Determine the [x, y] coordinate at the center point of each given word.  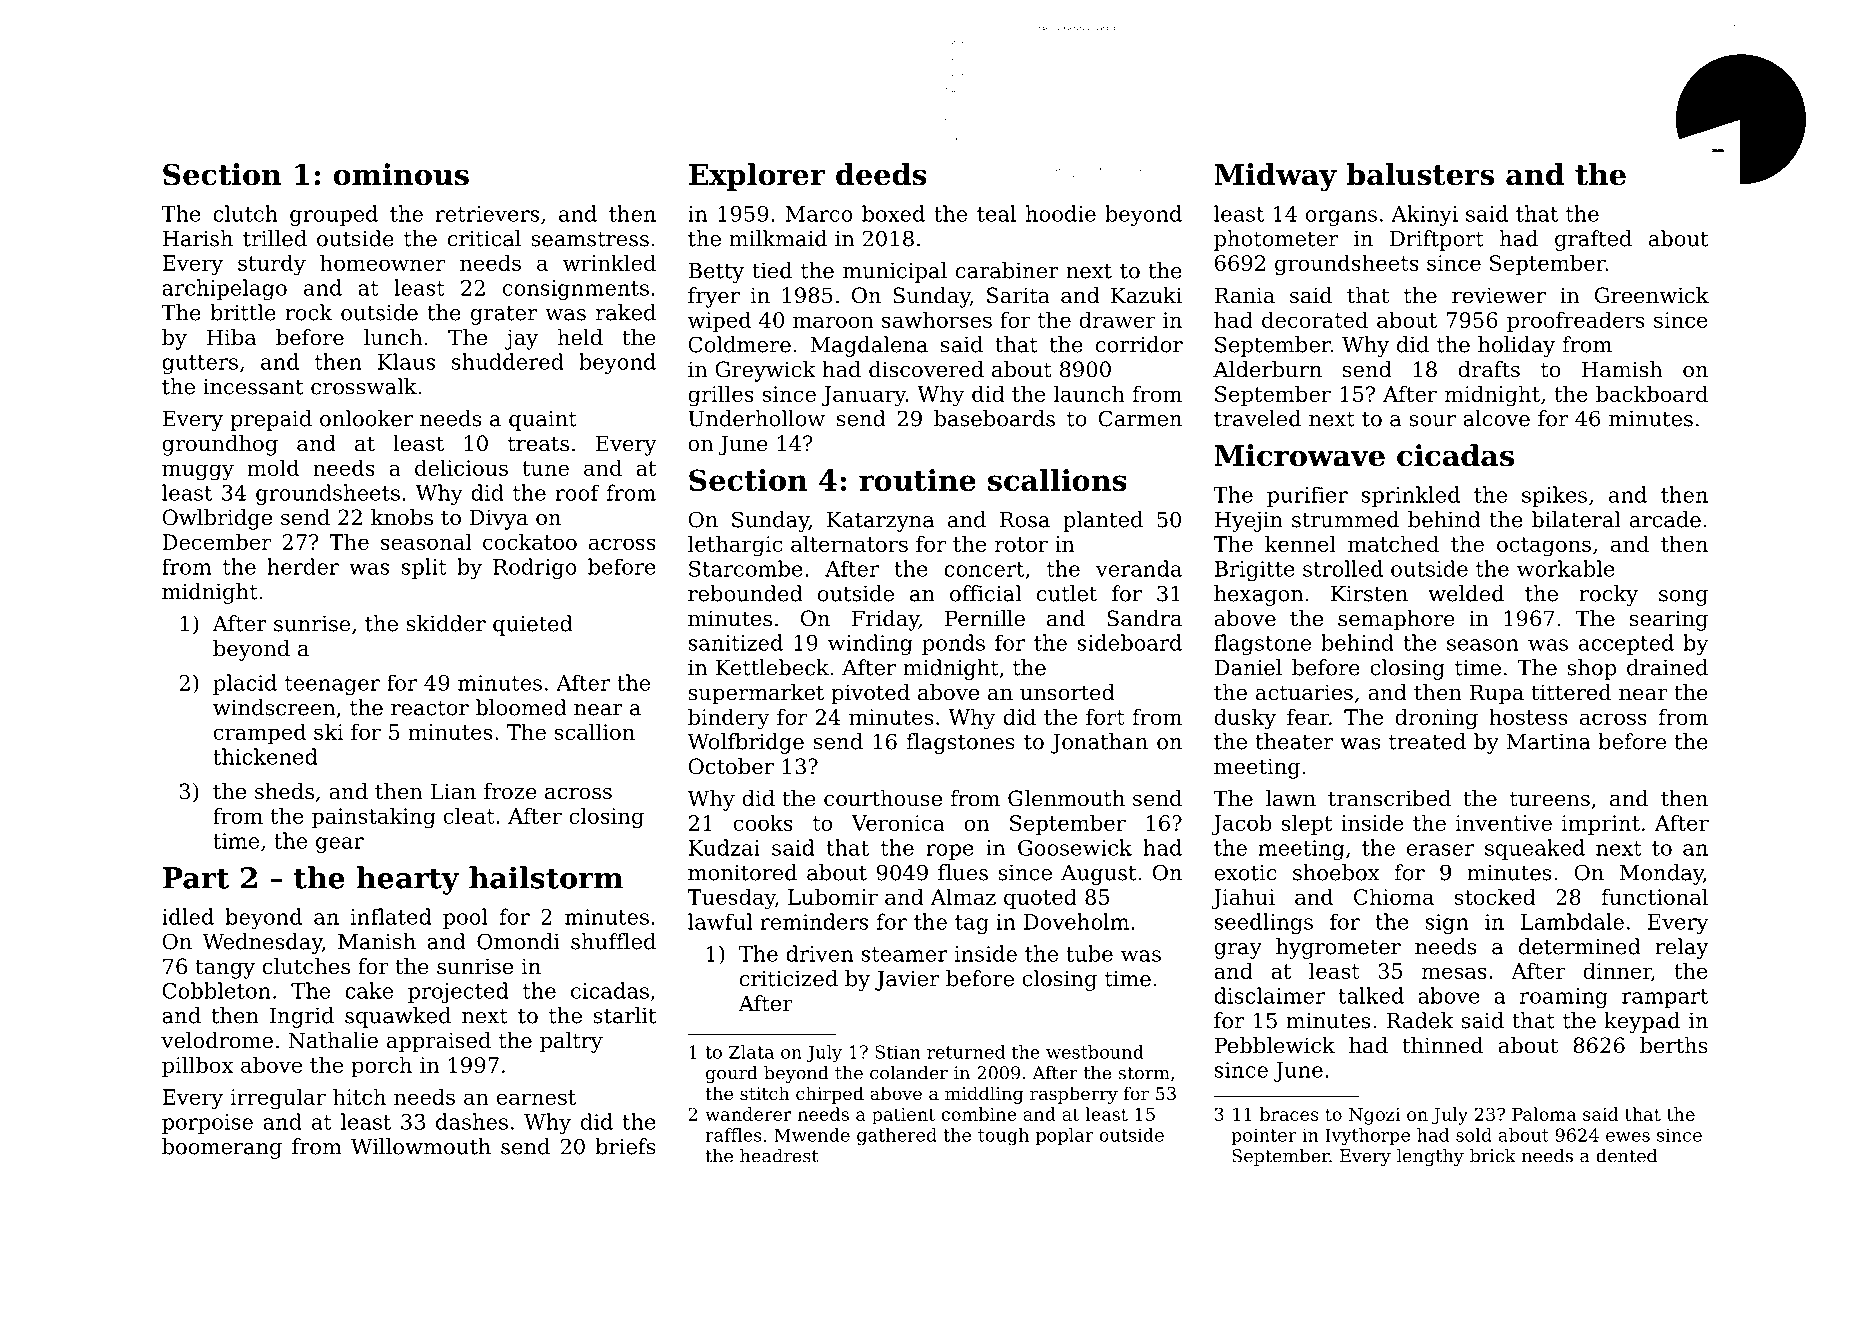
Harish [197, 238]
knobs [402, 517]
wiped [719, 321]
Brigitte [1255, 571]
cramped [260, 733]
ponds [953, 644]
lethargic [735, 546]
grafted [1593, 240]
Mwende [812, 1135]
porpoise [207, 1124]
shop [1591, 669]
